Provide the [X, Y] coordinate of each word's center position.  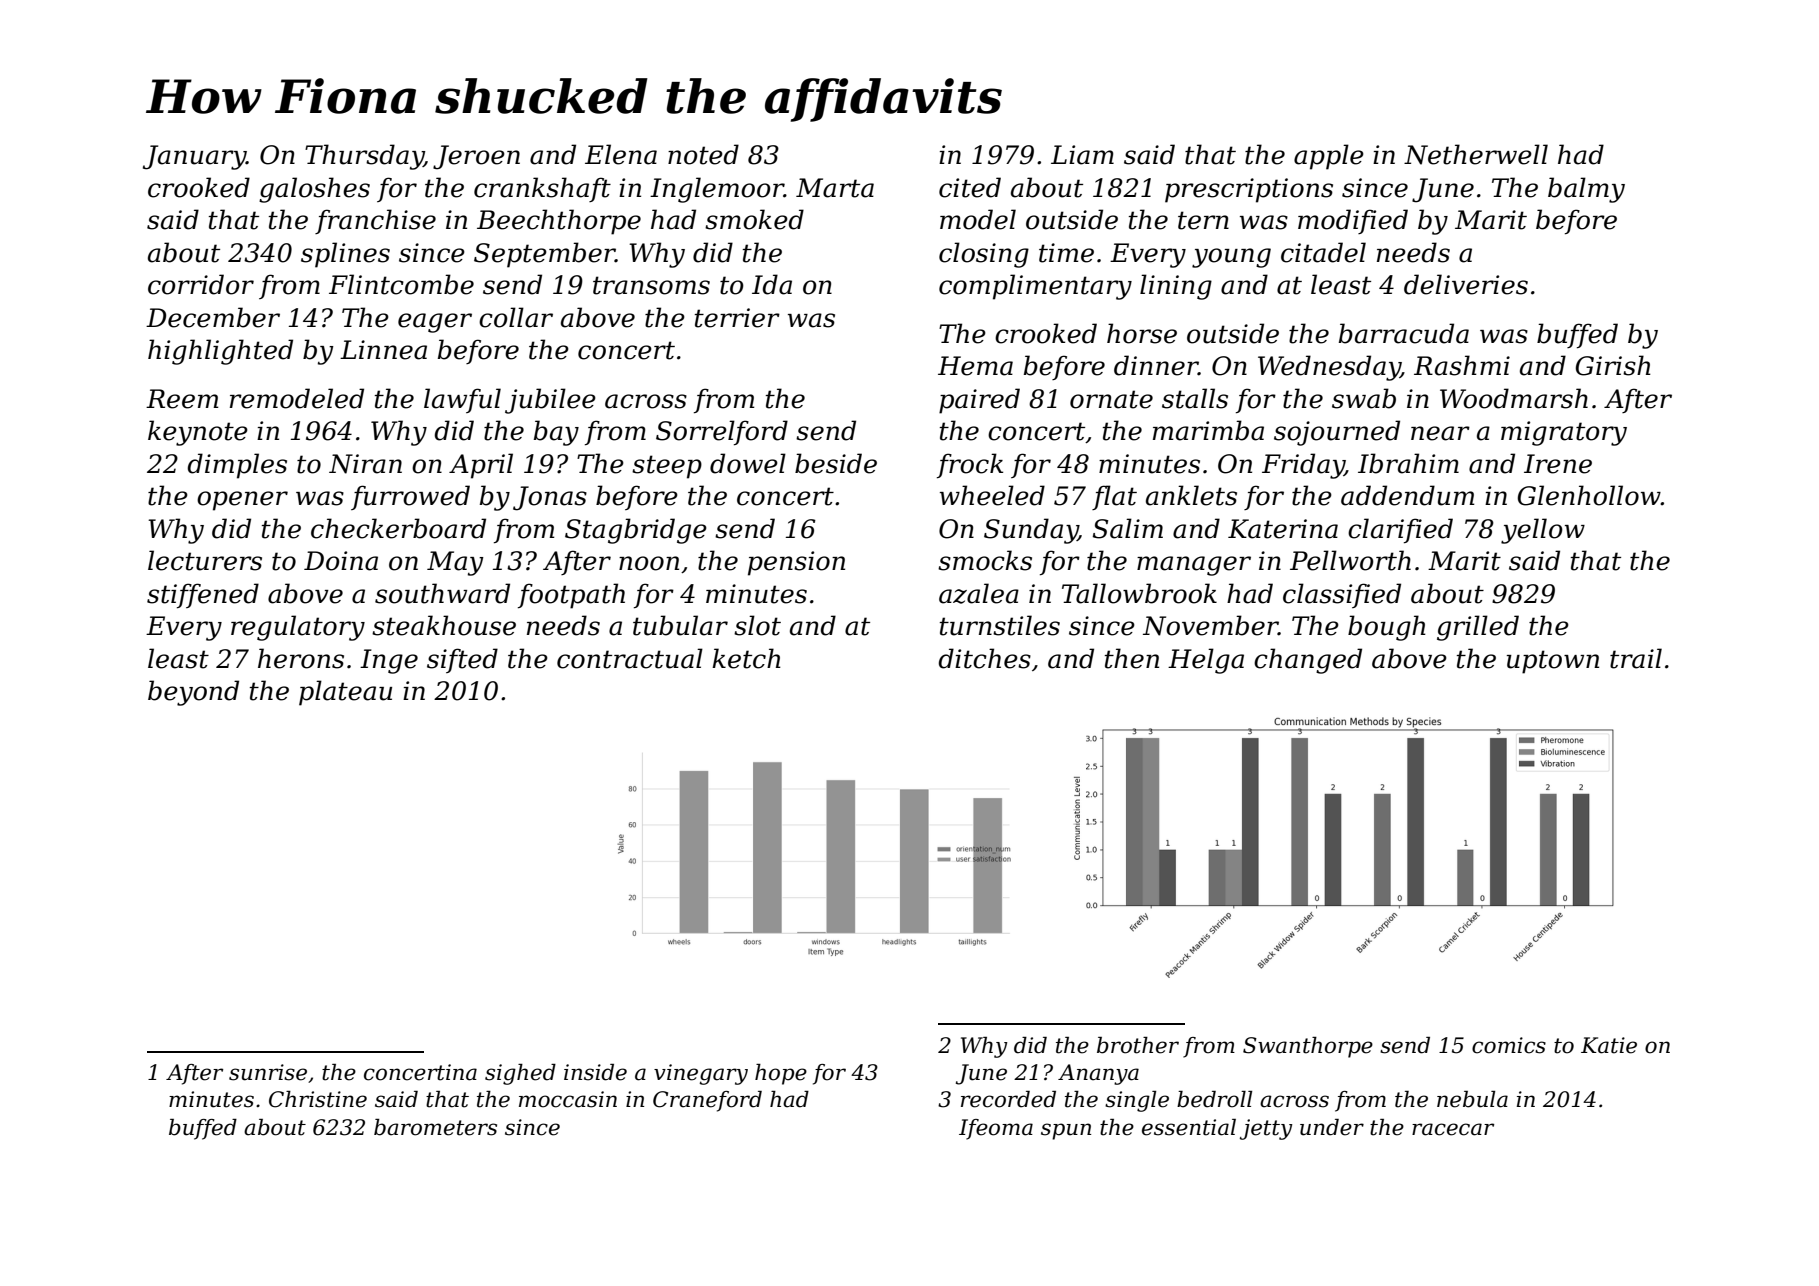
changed [1308, 661]
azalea [979, 593]
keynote [198, 433]
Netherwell [1476, 154]
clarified [1400, 530]
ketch [746, 658]
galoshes [314, 190]
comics [1509, 1045]
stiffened [203, 595]
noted [703, 154]
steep [667, 467]
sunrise [268, 1072]
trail [1636, 658]
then [1132, 658]
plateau [345, 693]
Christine [318, 1099]
